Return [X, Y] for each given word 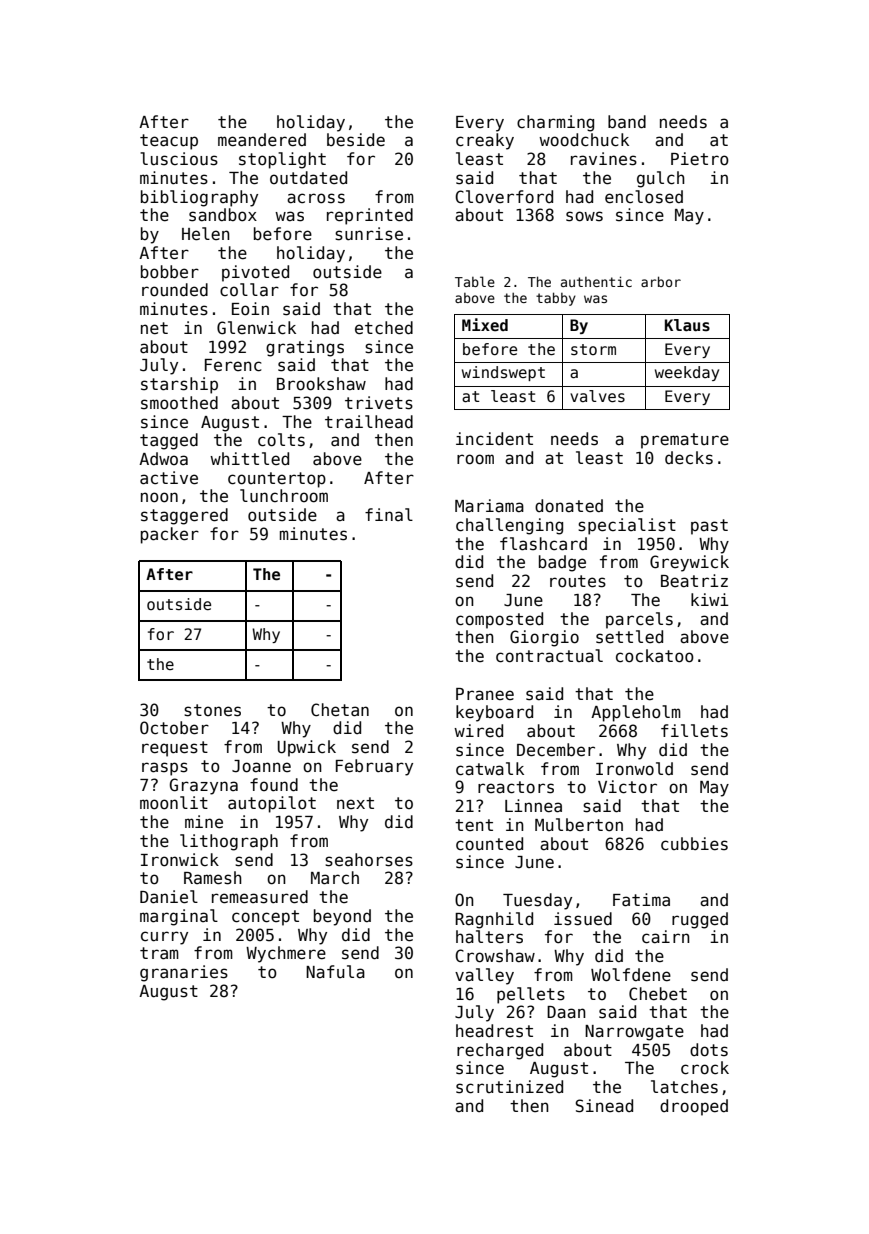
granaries [184, 973]
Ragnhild [494, 920]
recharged [500, 1051]
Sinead [604, 1106]
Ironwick [180, 860]
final [389, 514]
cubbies [694, 844]
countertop [277, 480]
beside [356, 140]
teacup [169, 142]
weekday [687, 373]
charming [555, 123]
